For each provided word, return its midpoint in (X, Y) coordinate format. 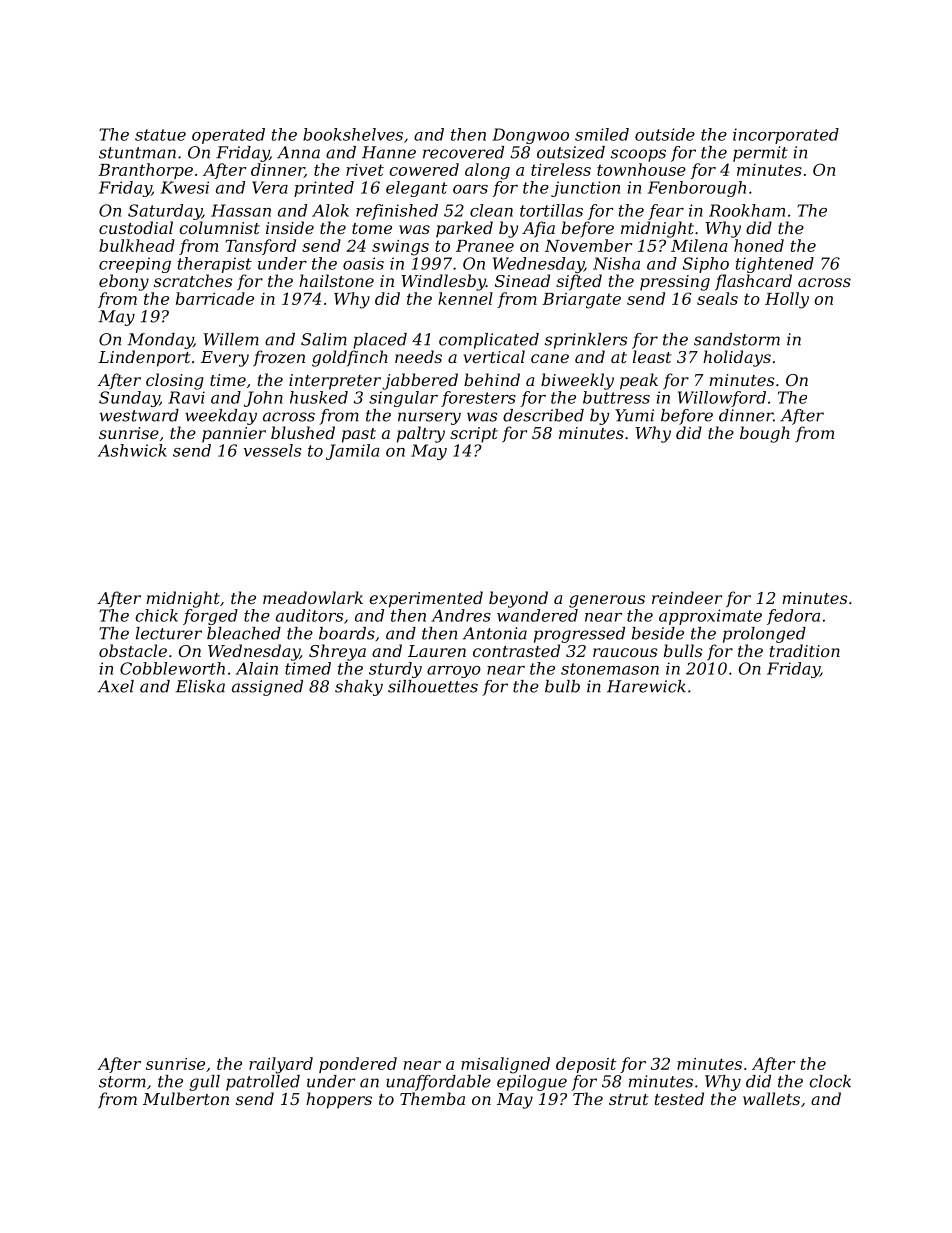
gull (204, 1083)
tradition (805, 650)
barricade (215, 298)
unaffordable (438, 1083)
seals (717, 298)
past (359, 435)
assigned (267, 688)
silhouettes (433, 686)
